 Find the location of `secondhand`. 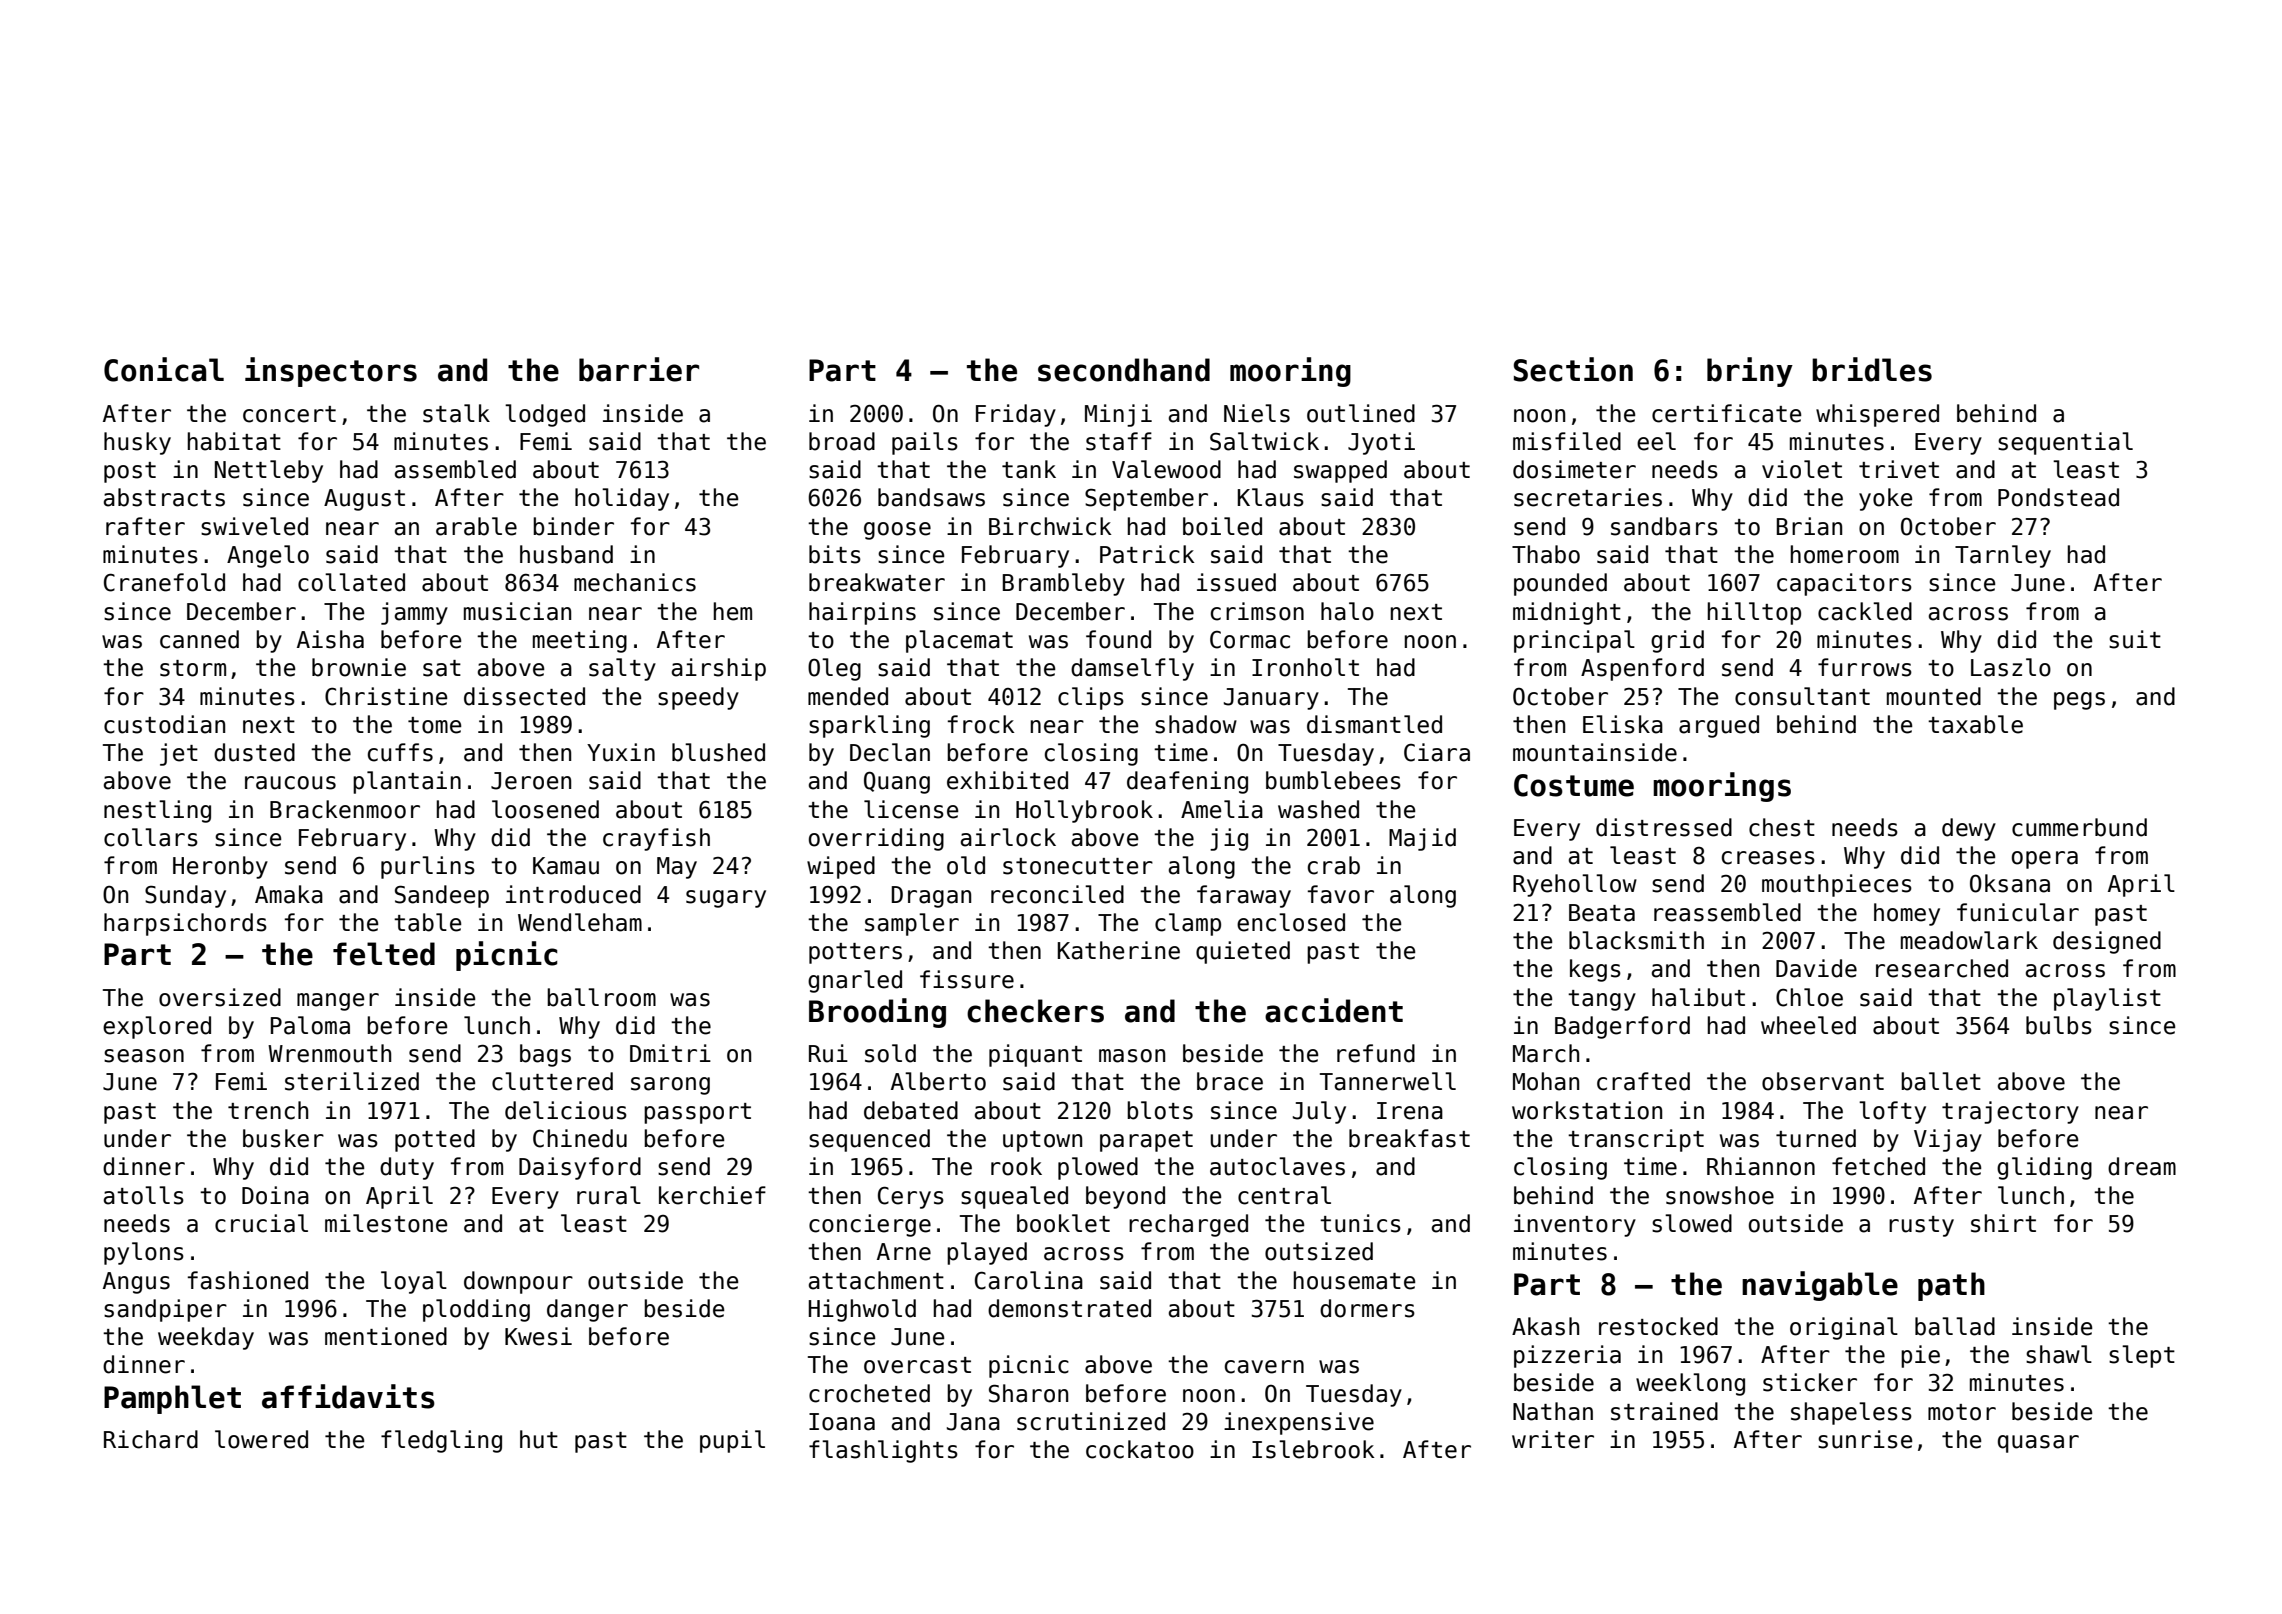

secondhand is located at coordinates (1124, 370).
